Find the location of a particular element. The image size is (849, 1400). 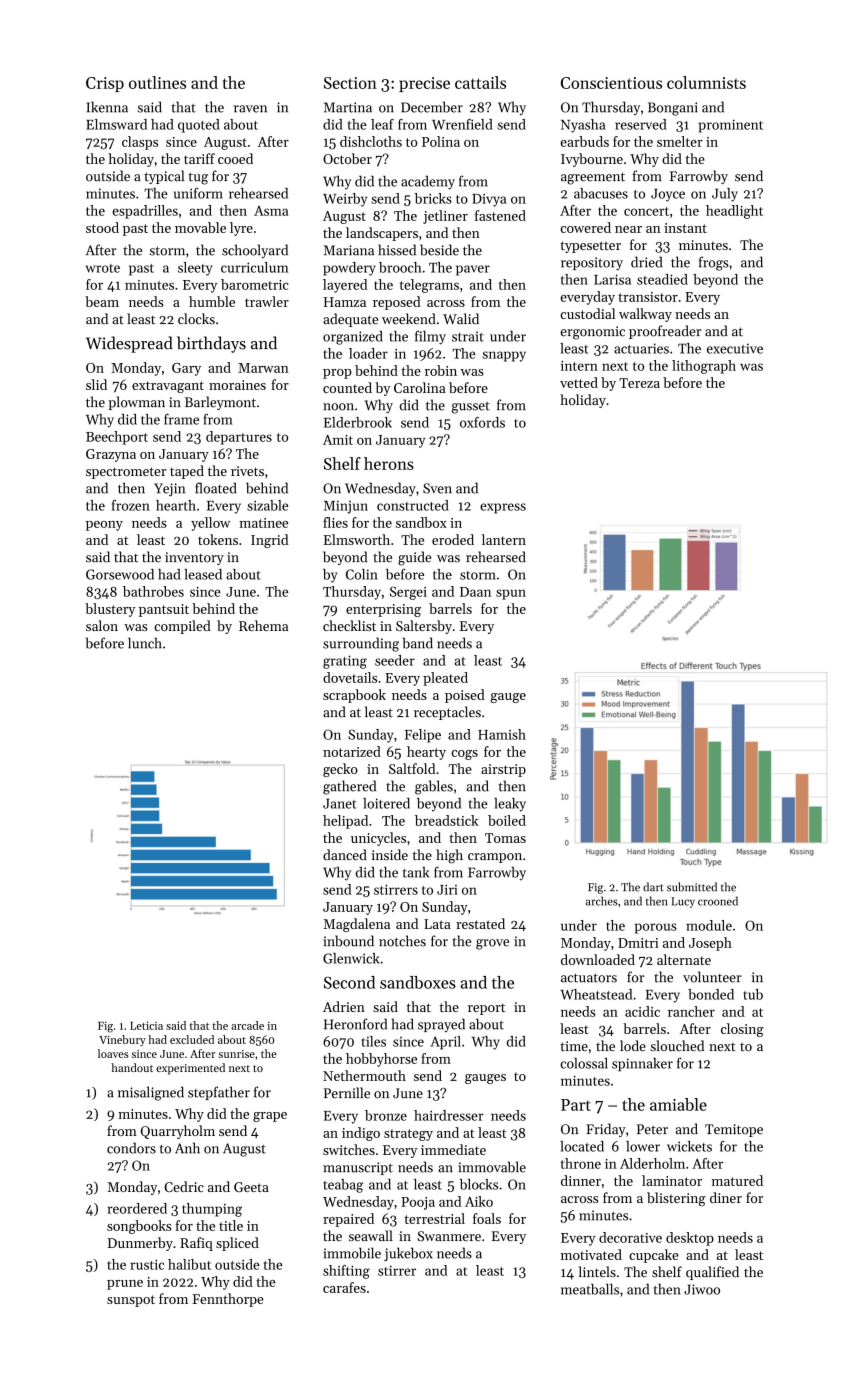

submitted is located at coordinates (692, 887).
